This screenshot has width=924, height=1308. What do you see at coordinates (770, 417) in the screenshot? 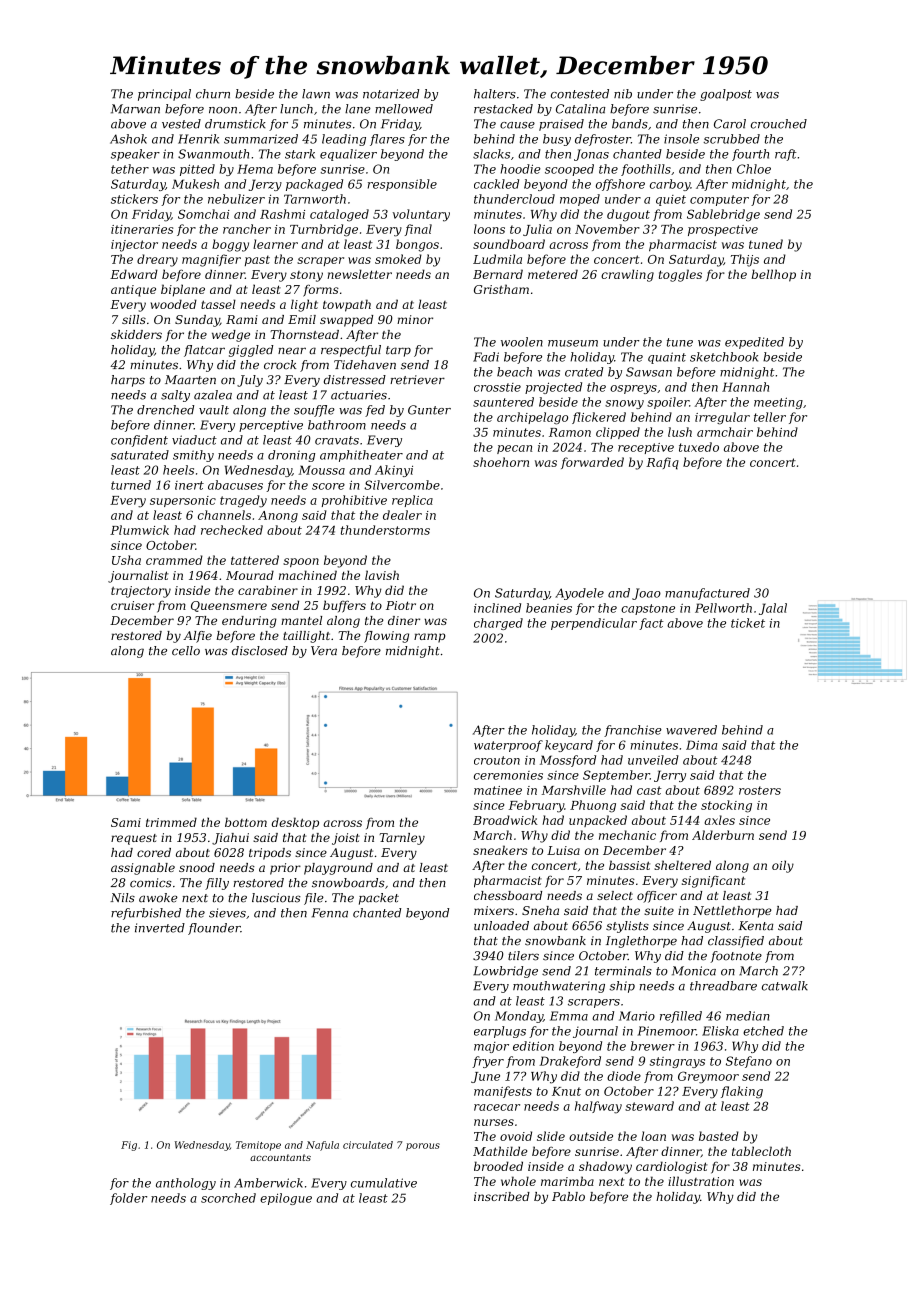
I see `teller` at bounding box center [770, 417].
